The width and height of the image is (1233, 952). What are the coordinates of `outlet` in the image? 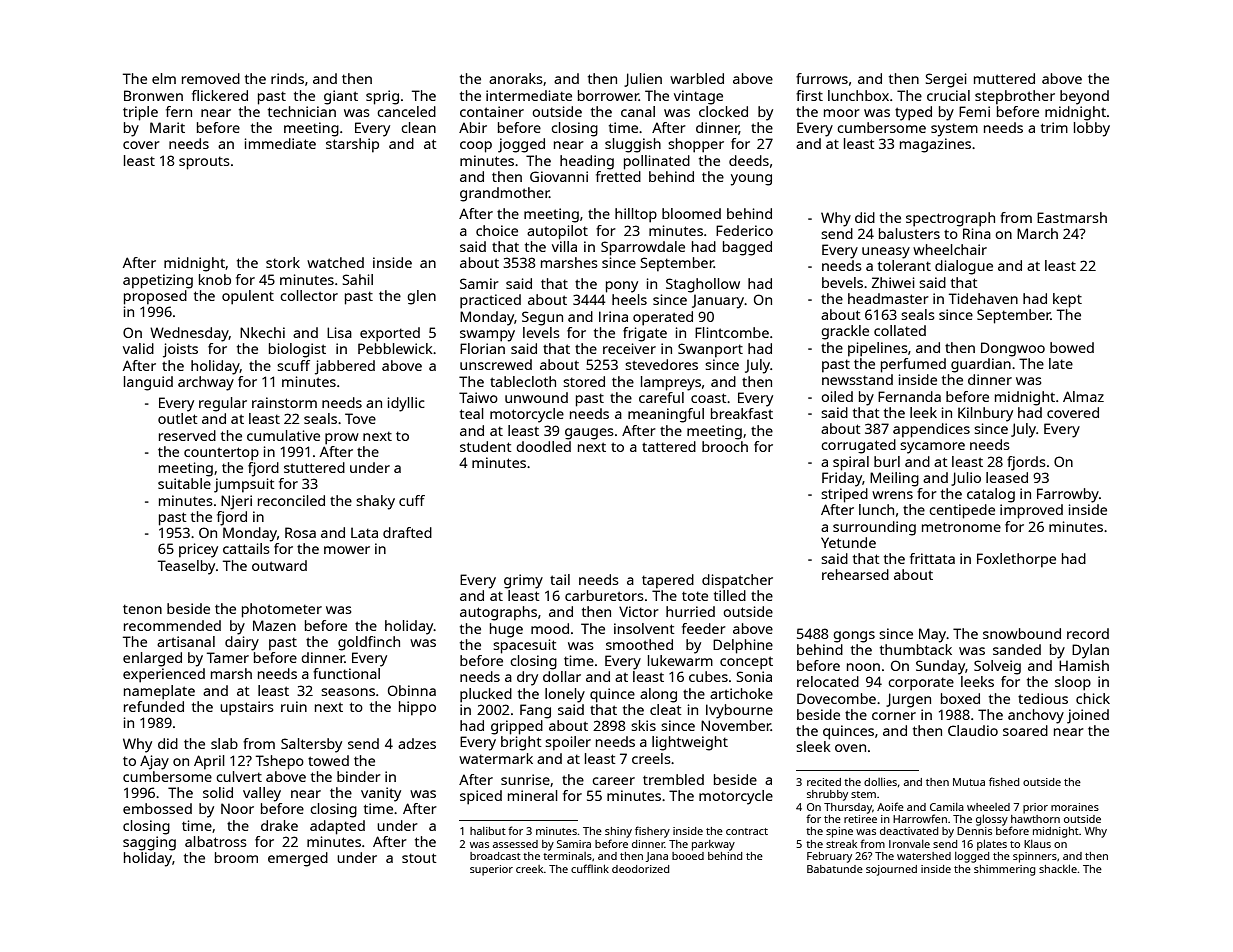 It's located at (178, 418).
